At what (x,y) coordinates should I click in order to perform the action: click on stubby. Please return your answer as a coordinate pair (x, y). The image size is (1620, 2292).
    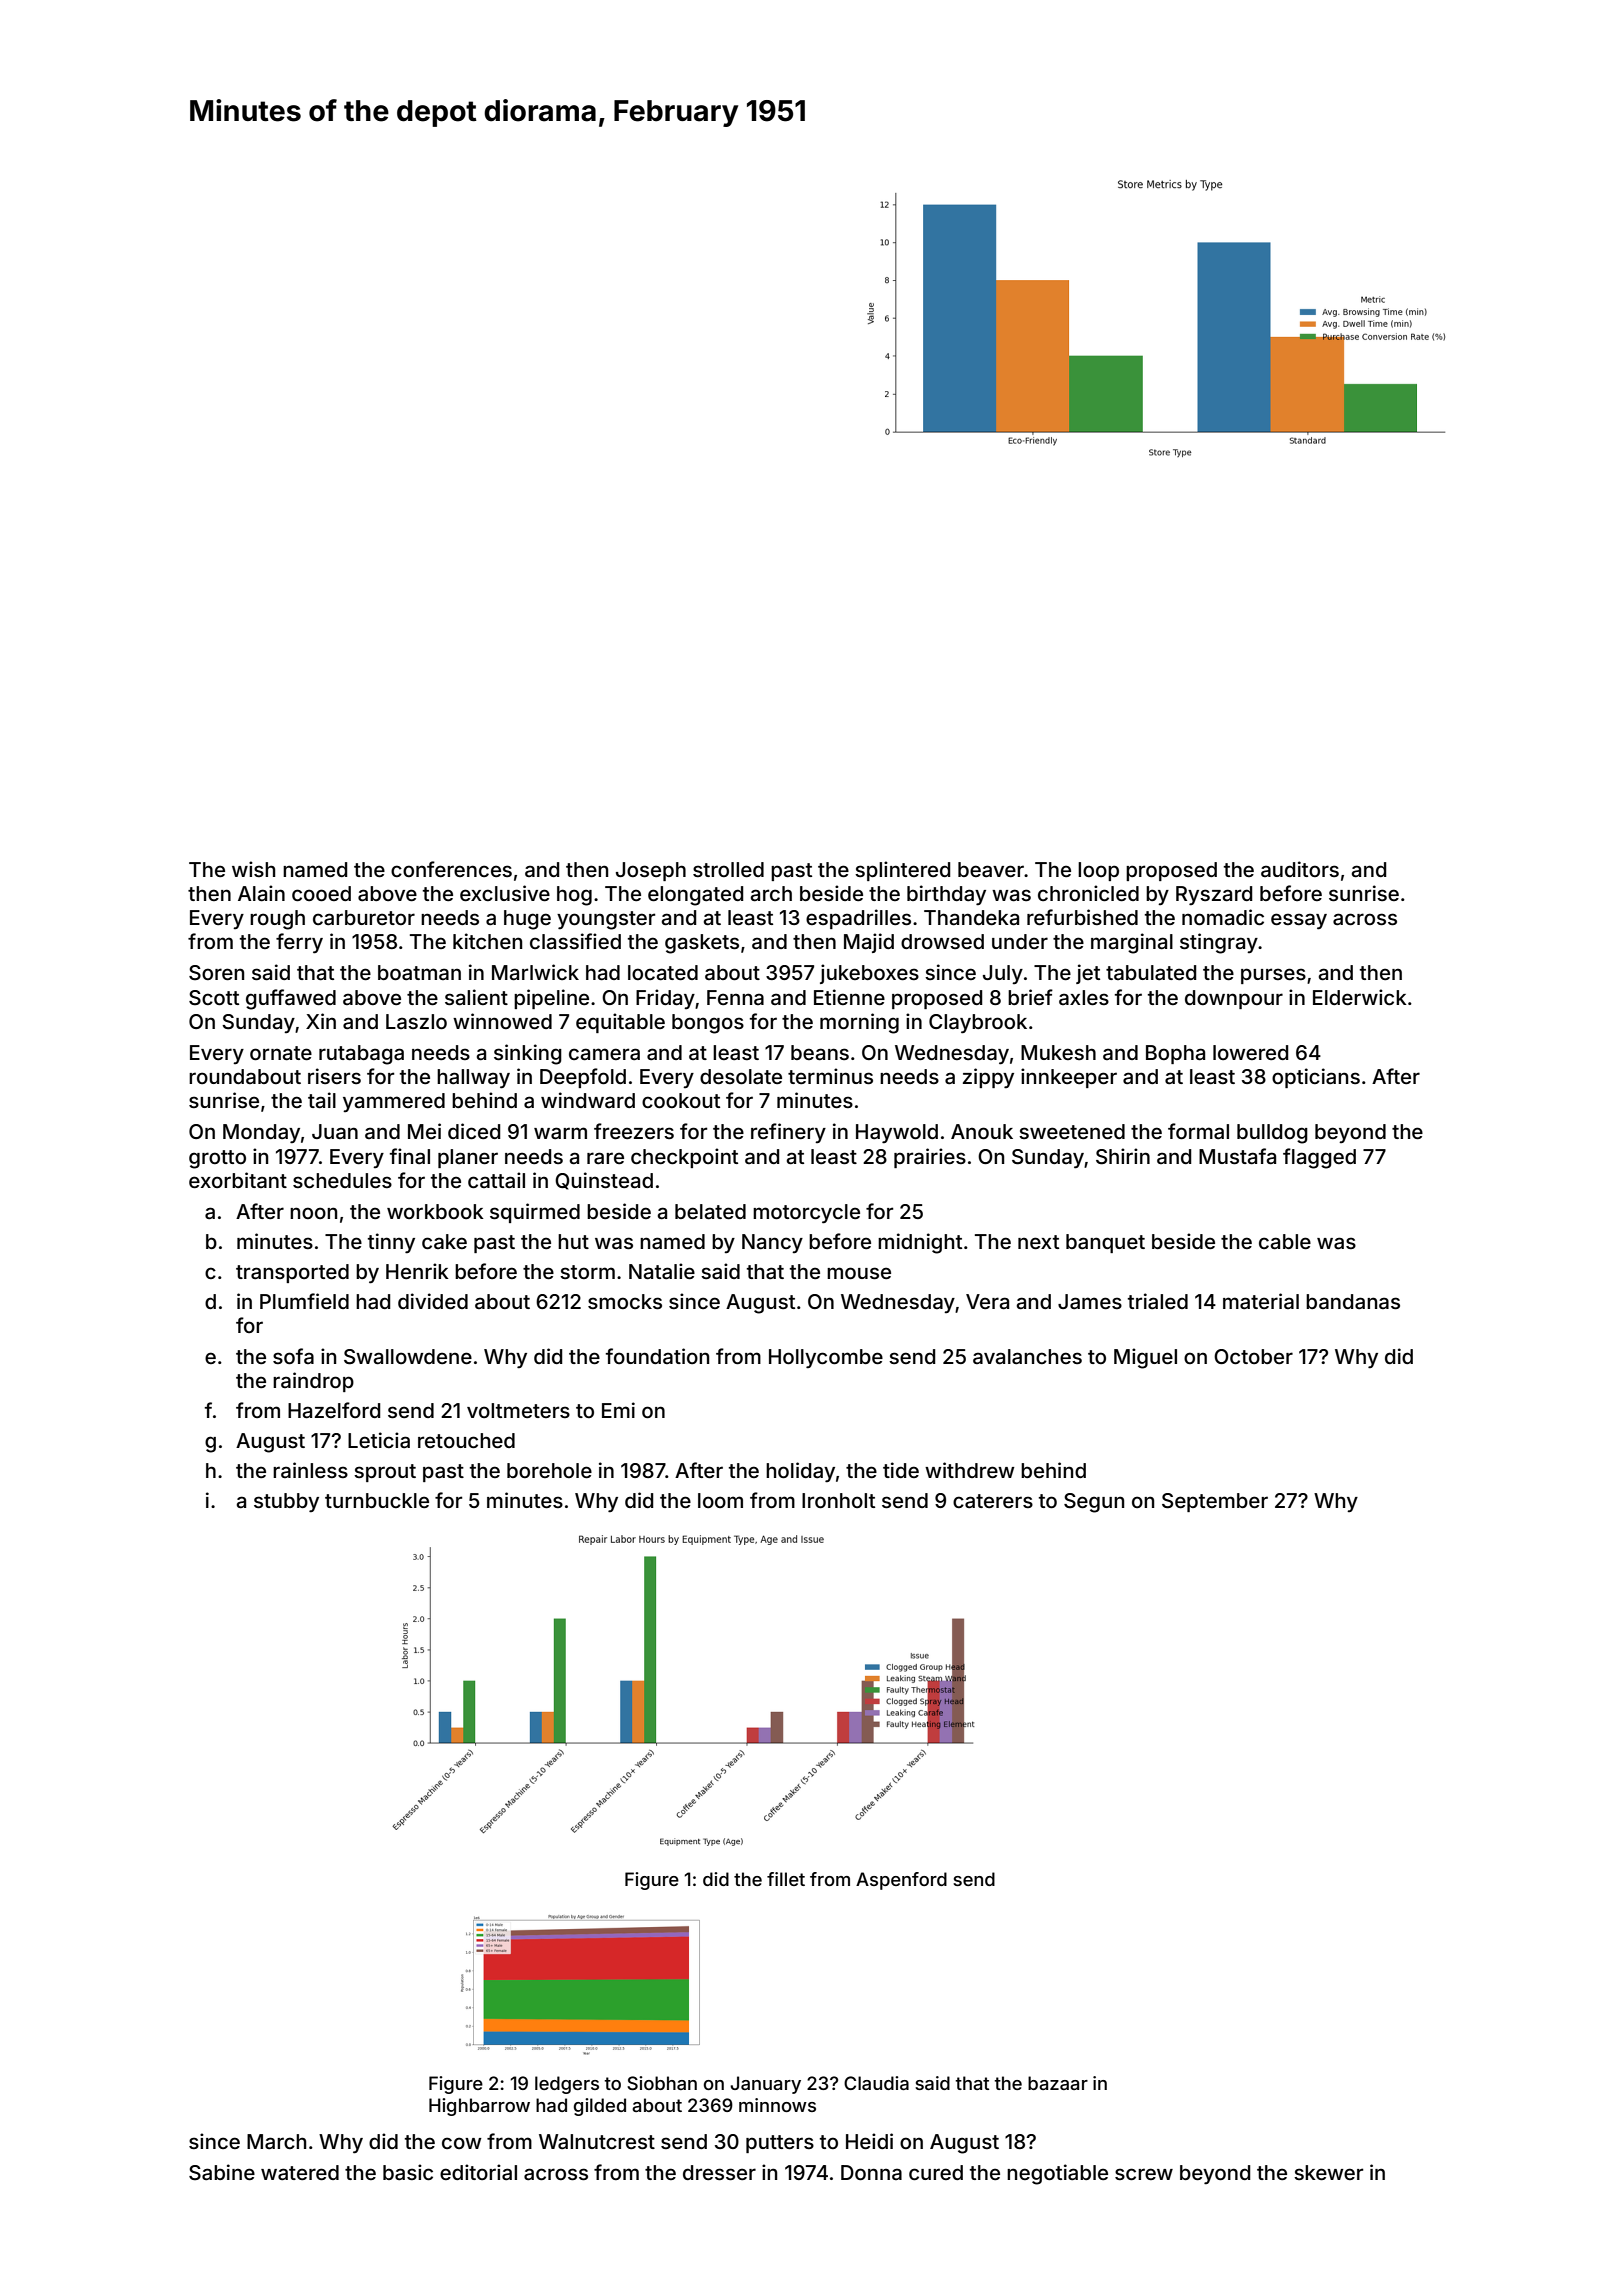
    Looking at the image, I should click on (286, 1502).
